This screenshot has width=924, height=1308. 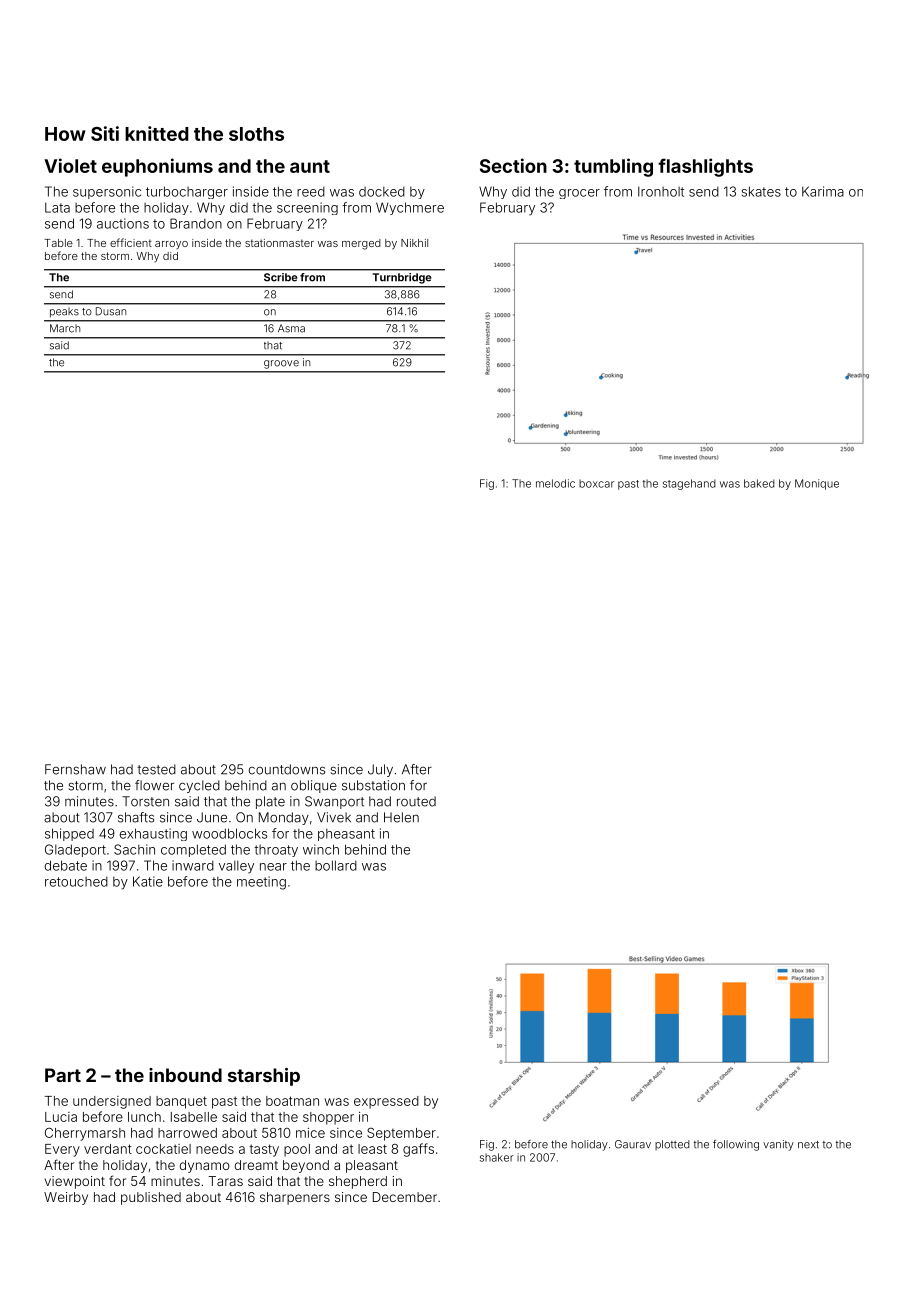 I want to click on Helen, so click(x=401, y=817).
